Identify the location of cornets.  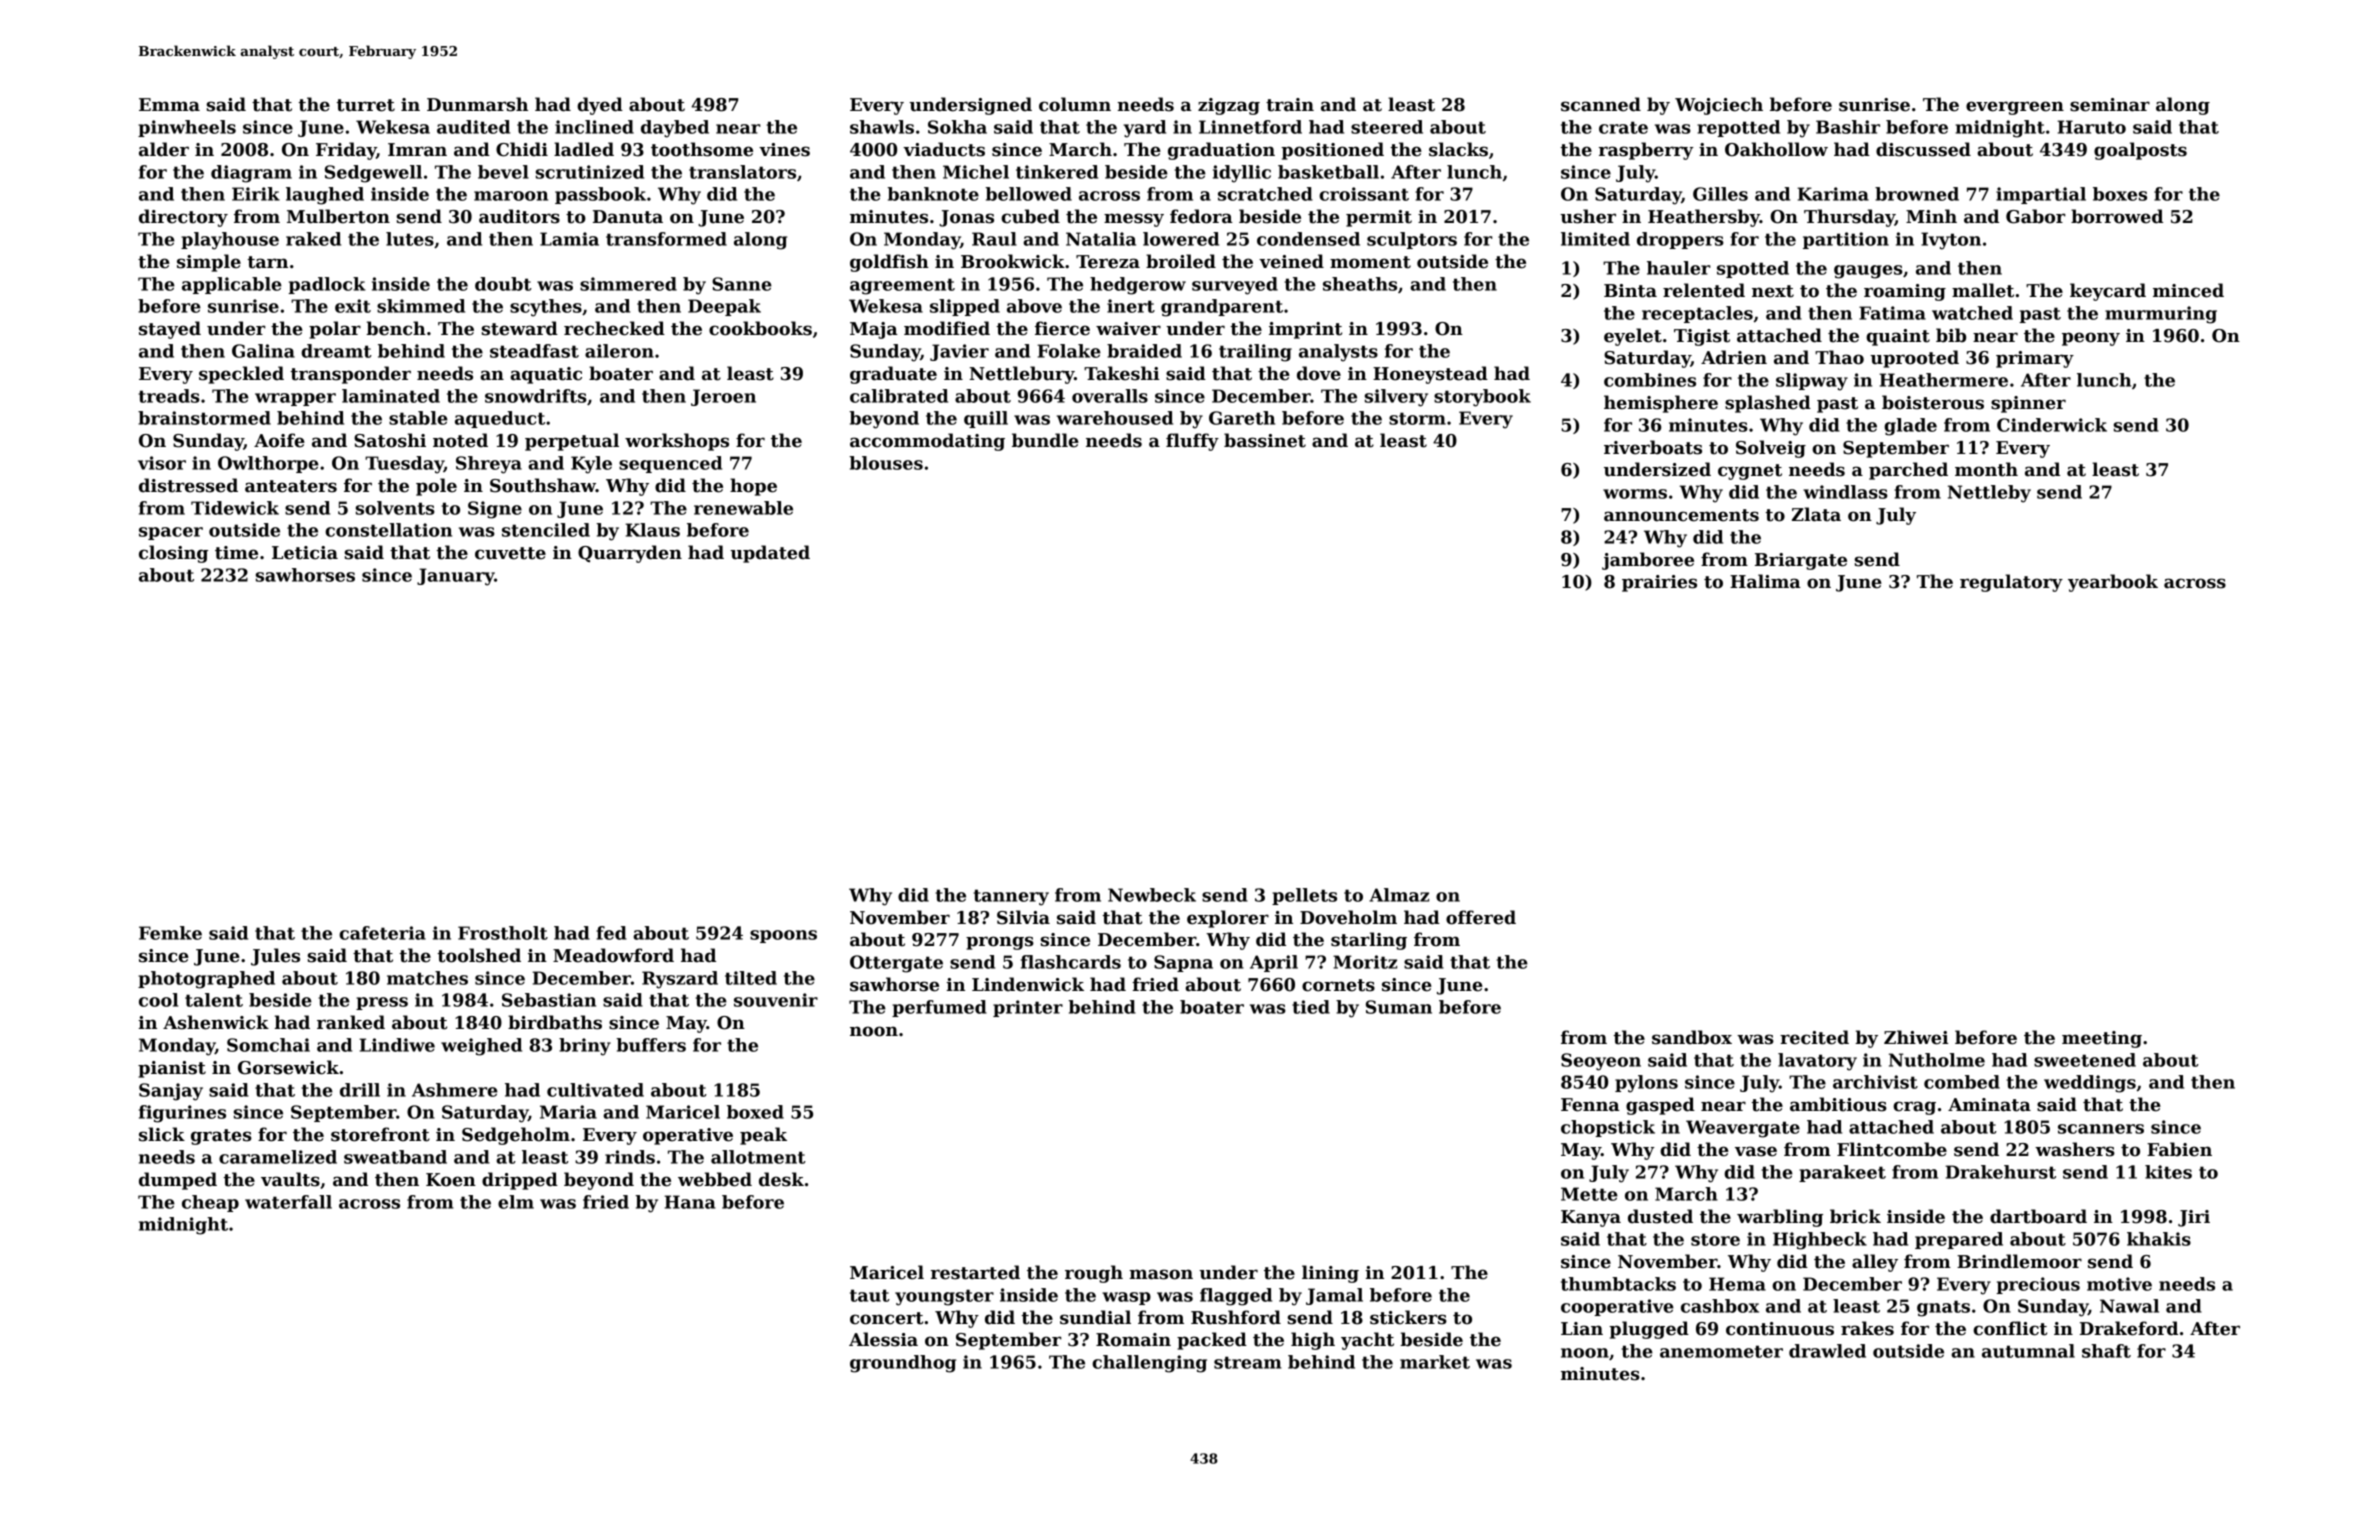
(1338, 985).
